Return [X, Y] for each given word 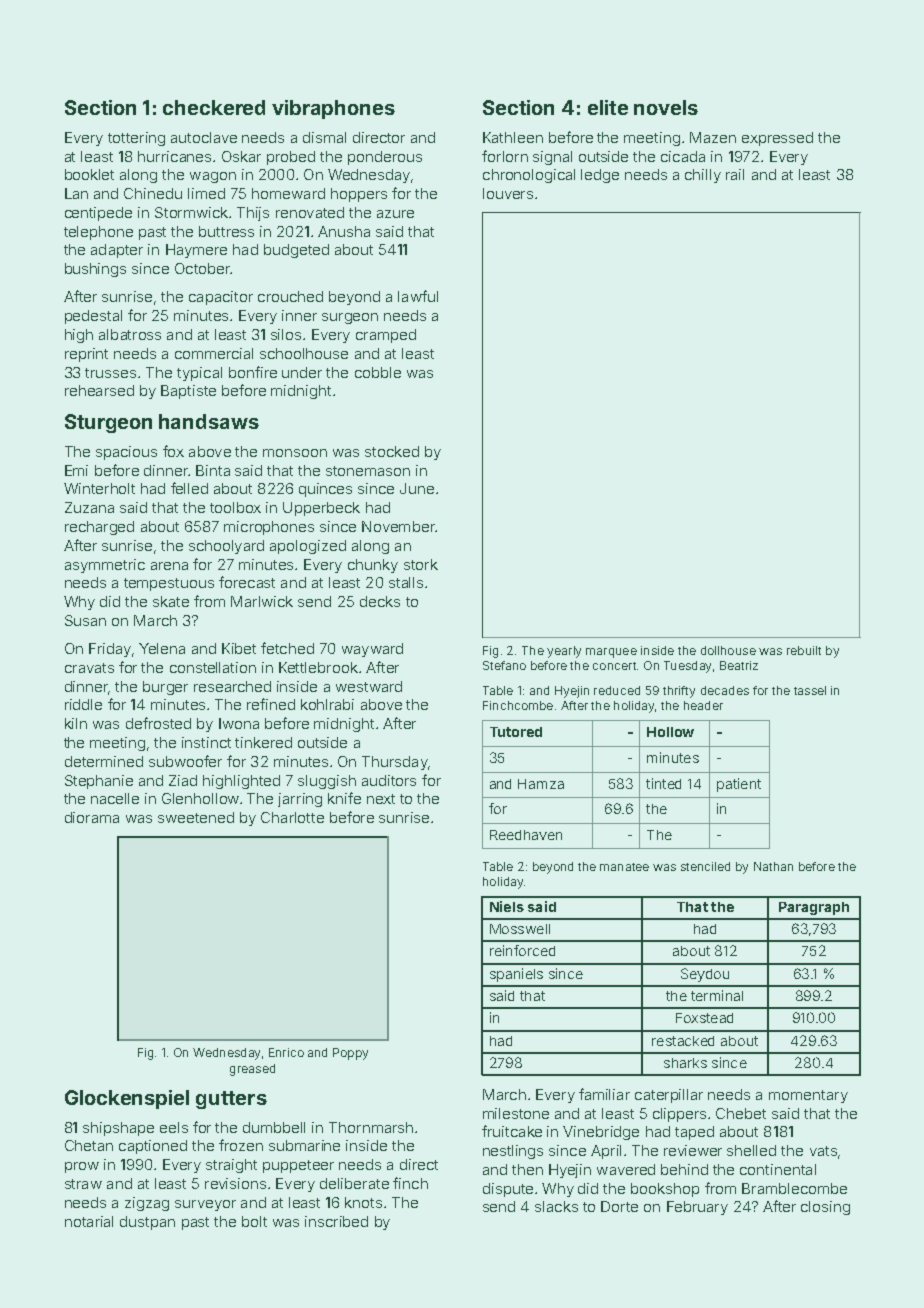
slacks [556, 1206]
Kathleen [513, 137]
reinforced [522, 950]
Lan [76, 193]
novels [666, 107]
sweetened [196, 817]
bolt [254, 1221]
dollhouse [728, 650]
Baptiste [188, 392]
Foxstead [704, 1018]
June [417, 488]
